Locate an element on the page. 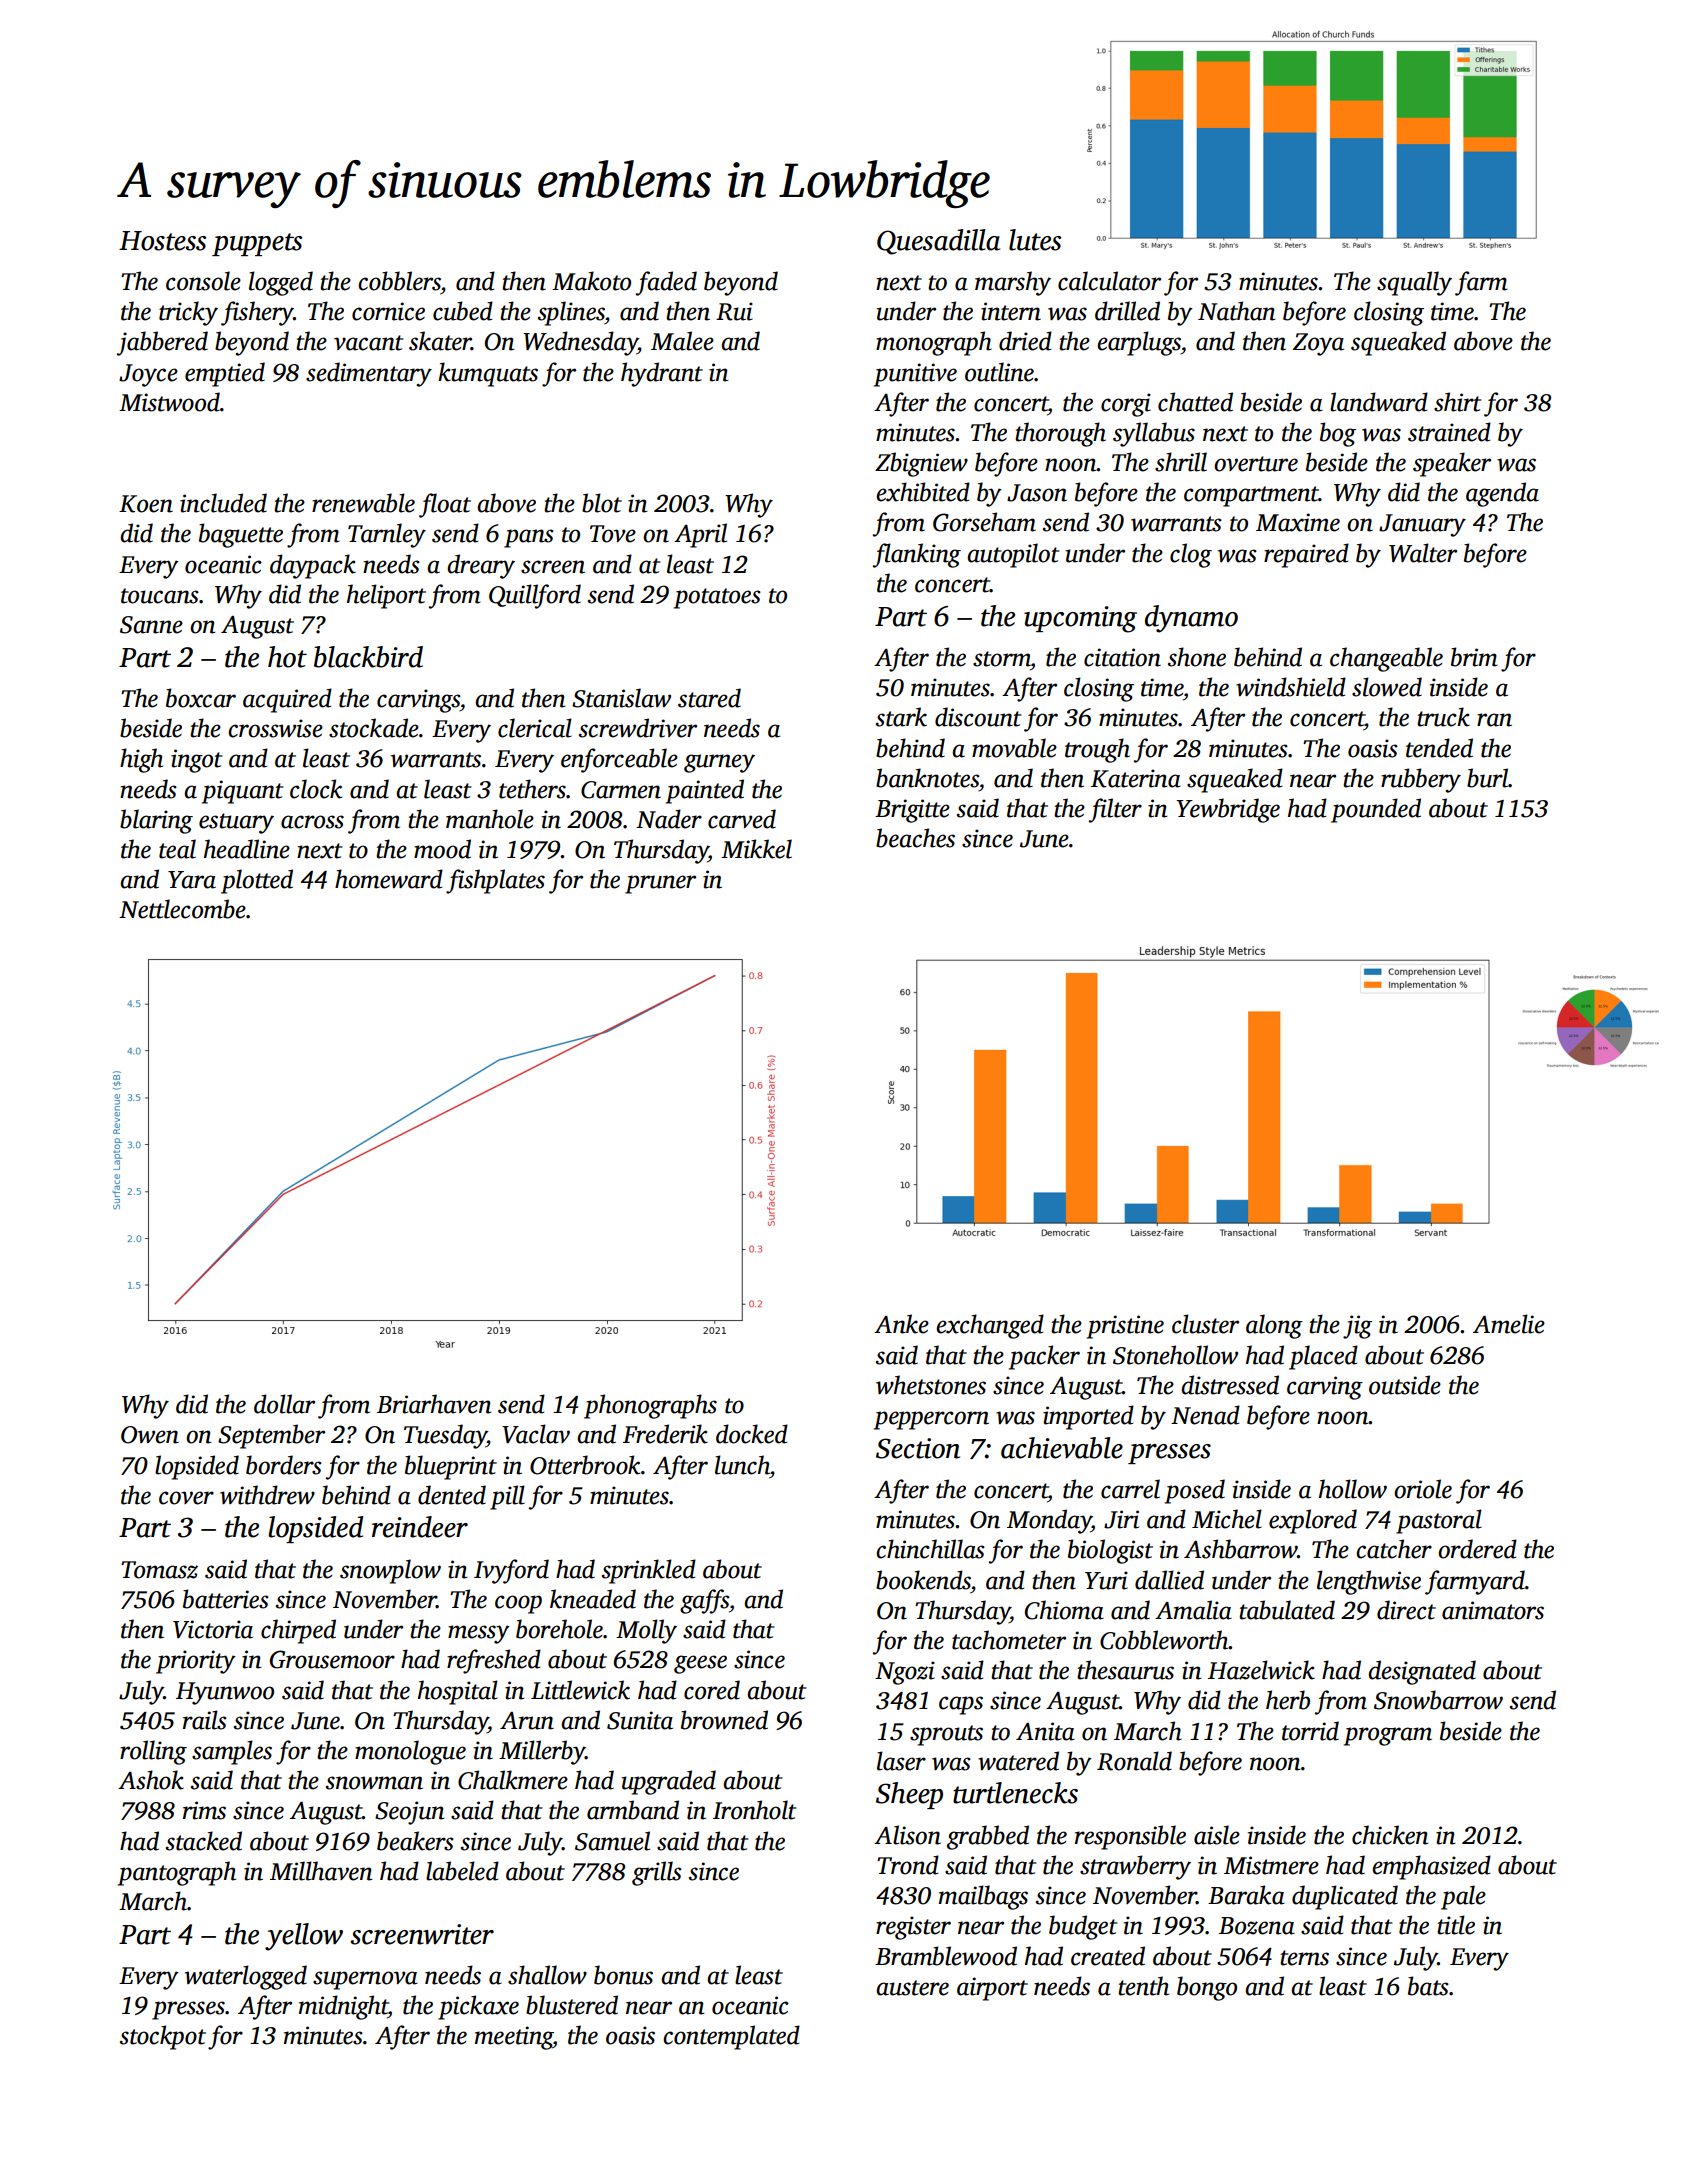 The image size is (1683, 2178). included is located at coordinates (223, 503).
